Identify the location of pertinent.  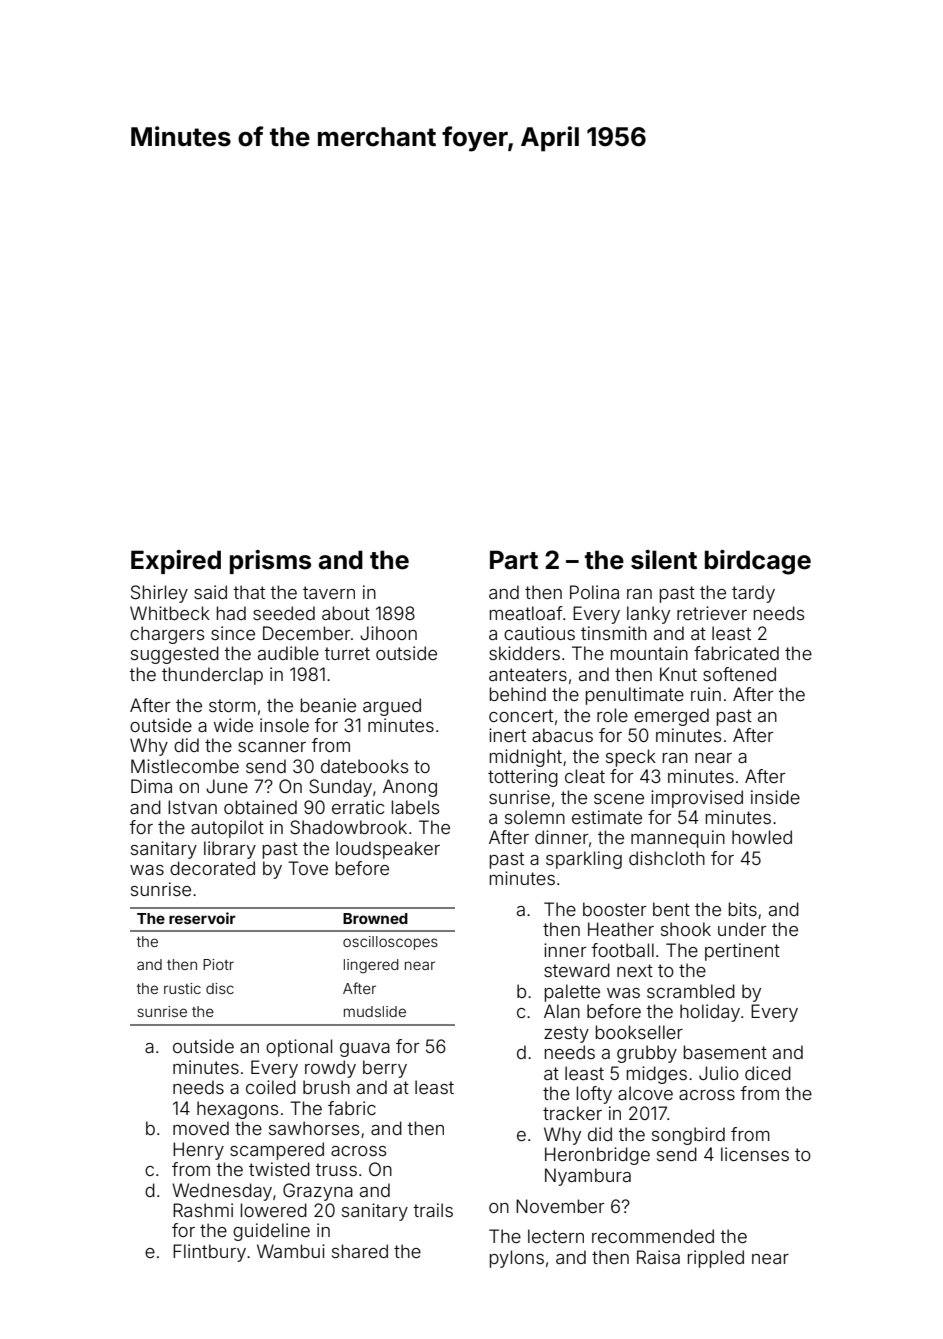
(742, 952).
